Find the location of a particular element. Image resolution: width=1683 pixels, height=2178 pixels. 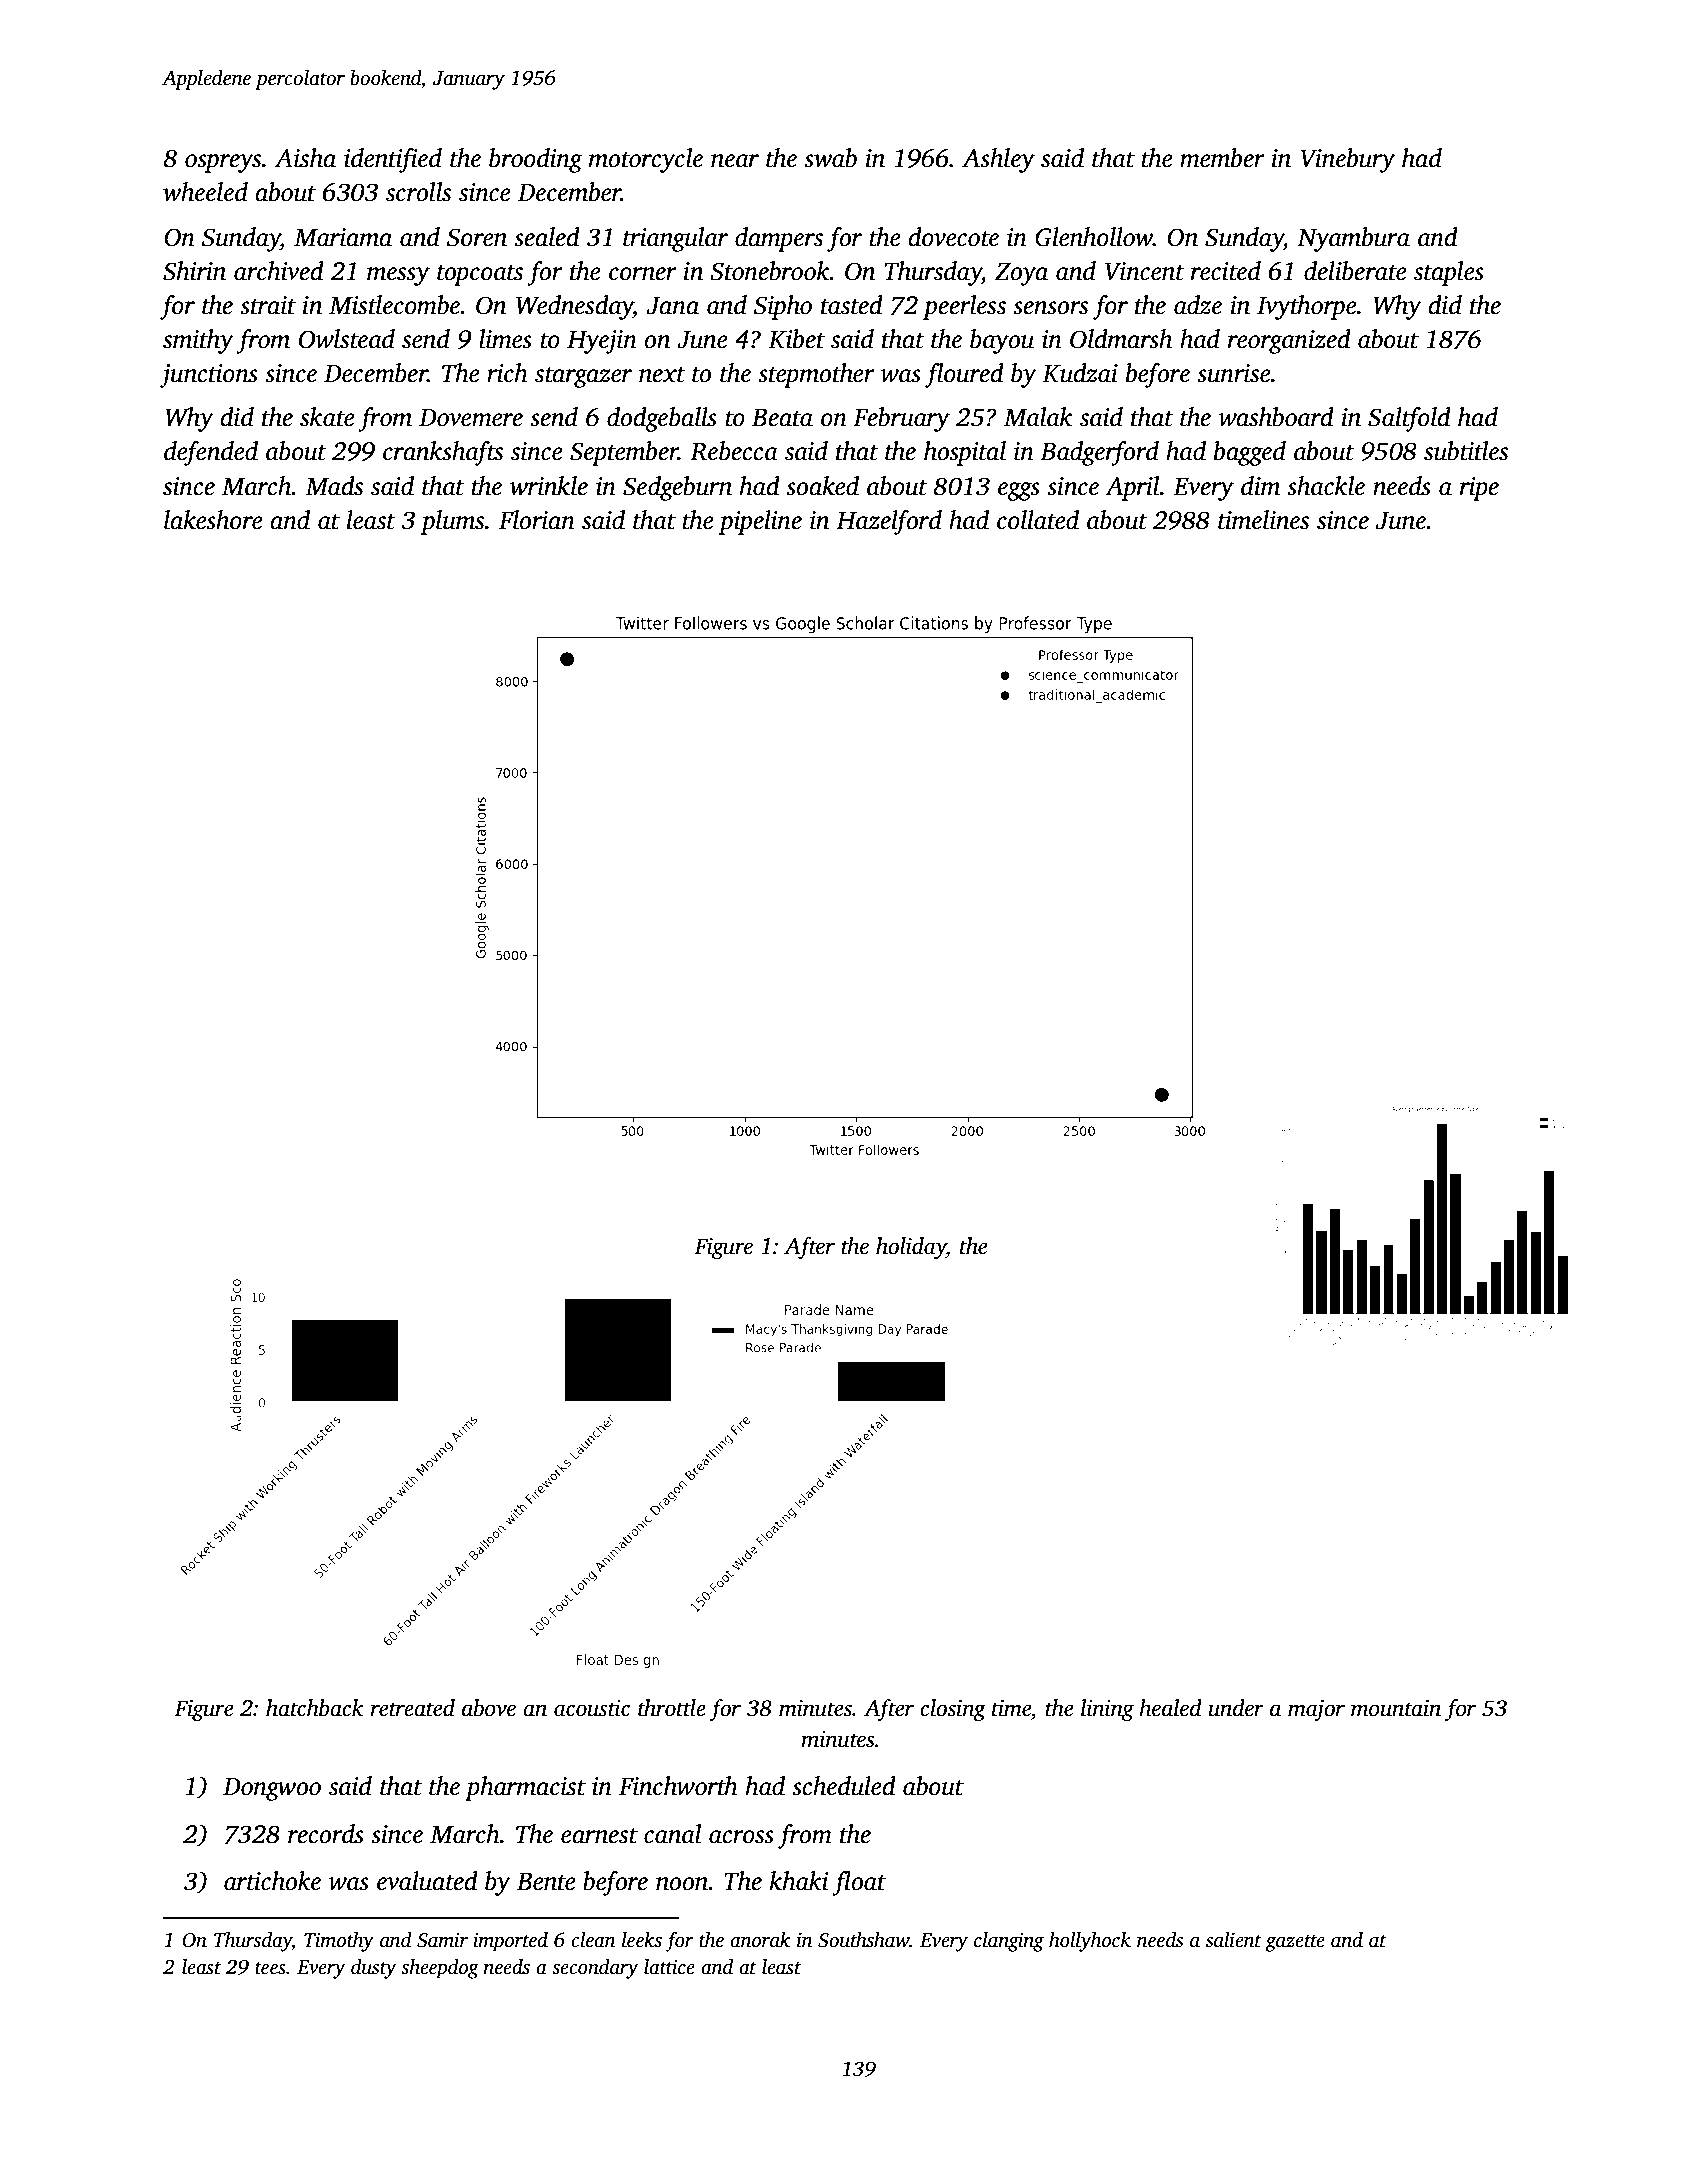

adze is located at coordinates (1198, 305).
